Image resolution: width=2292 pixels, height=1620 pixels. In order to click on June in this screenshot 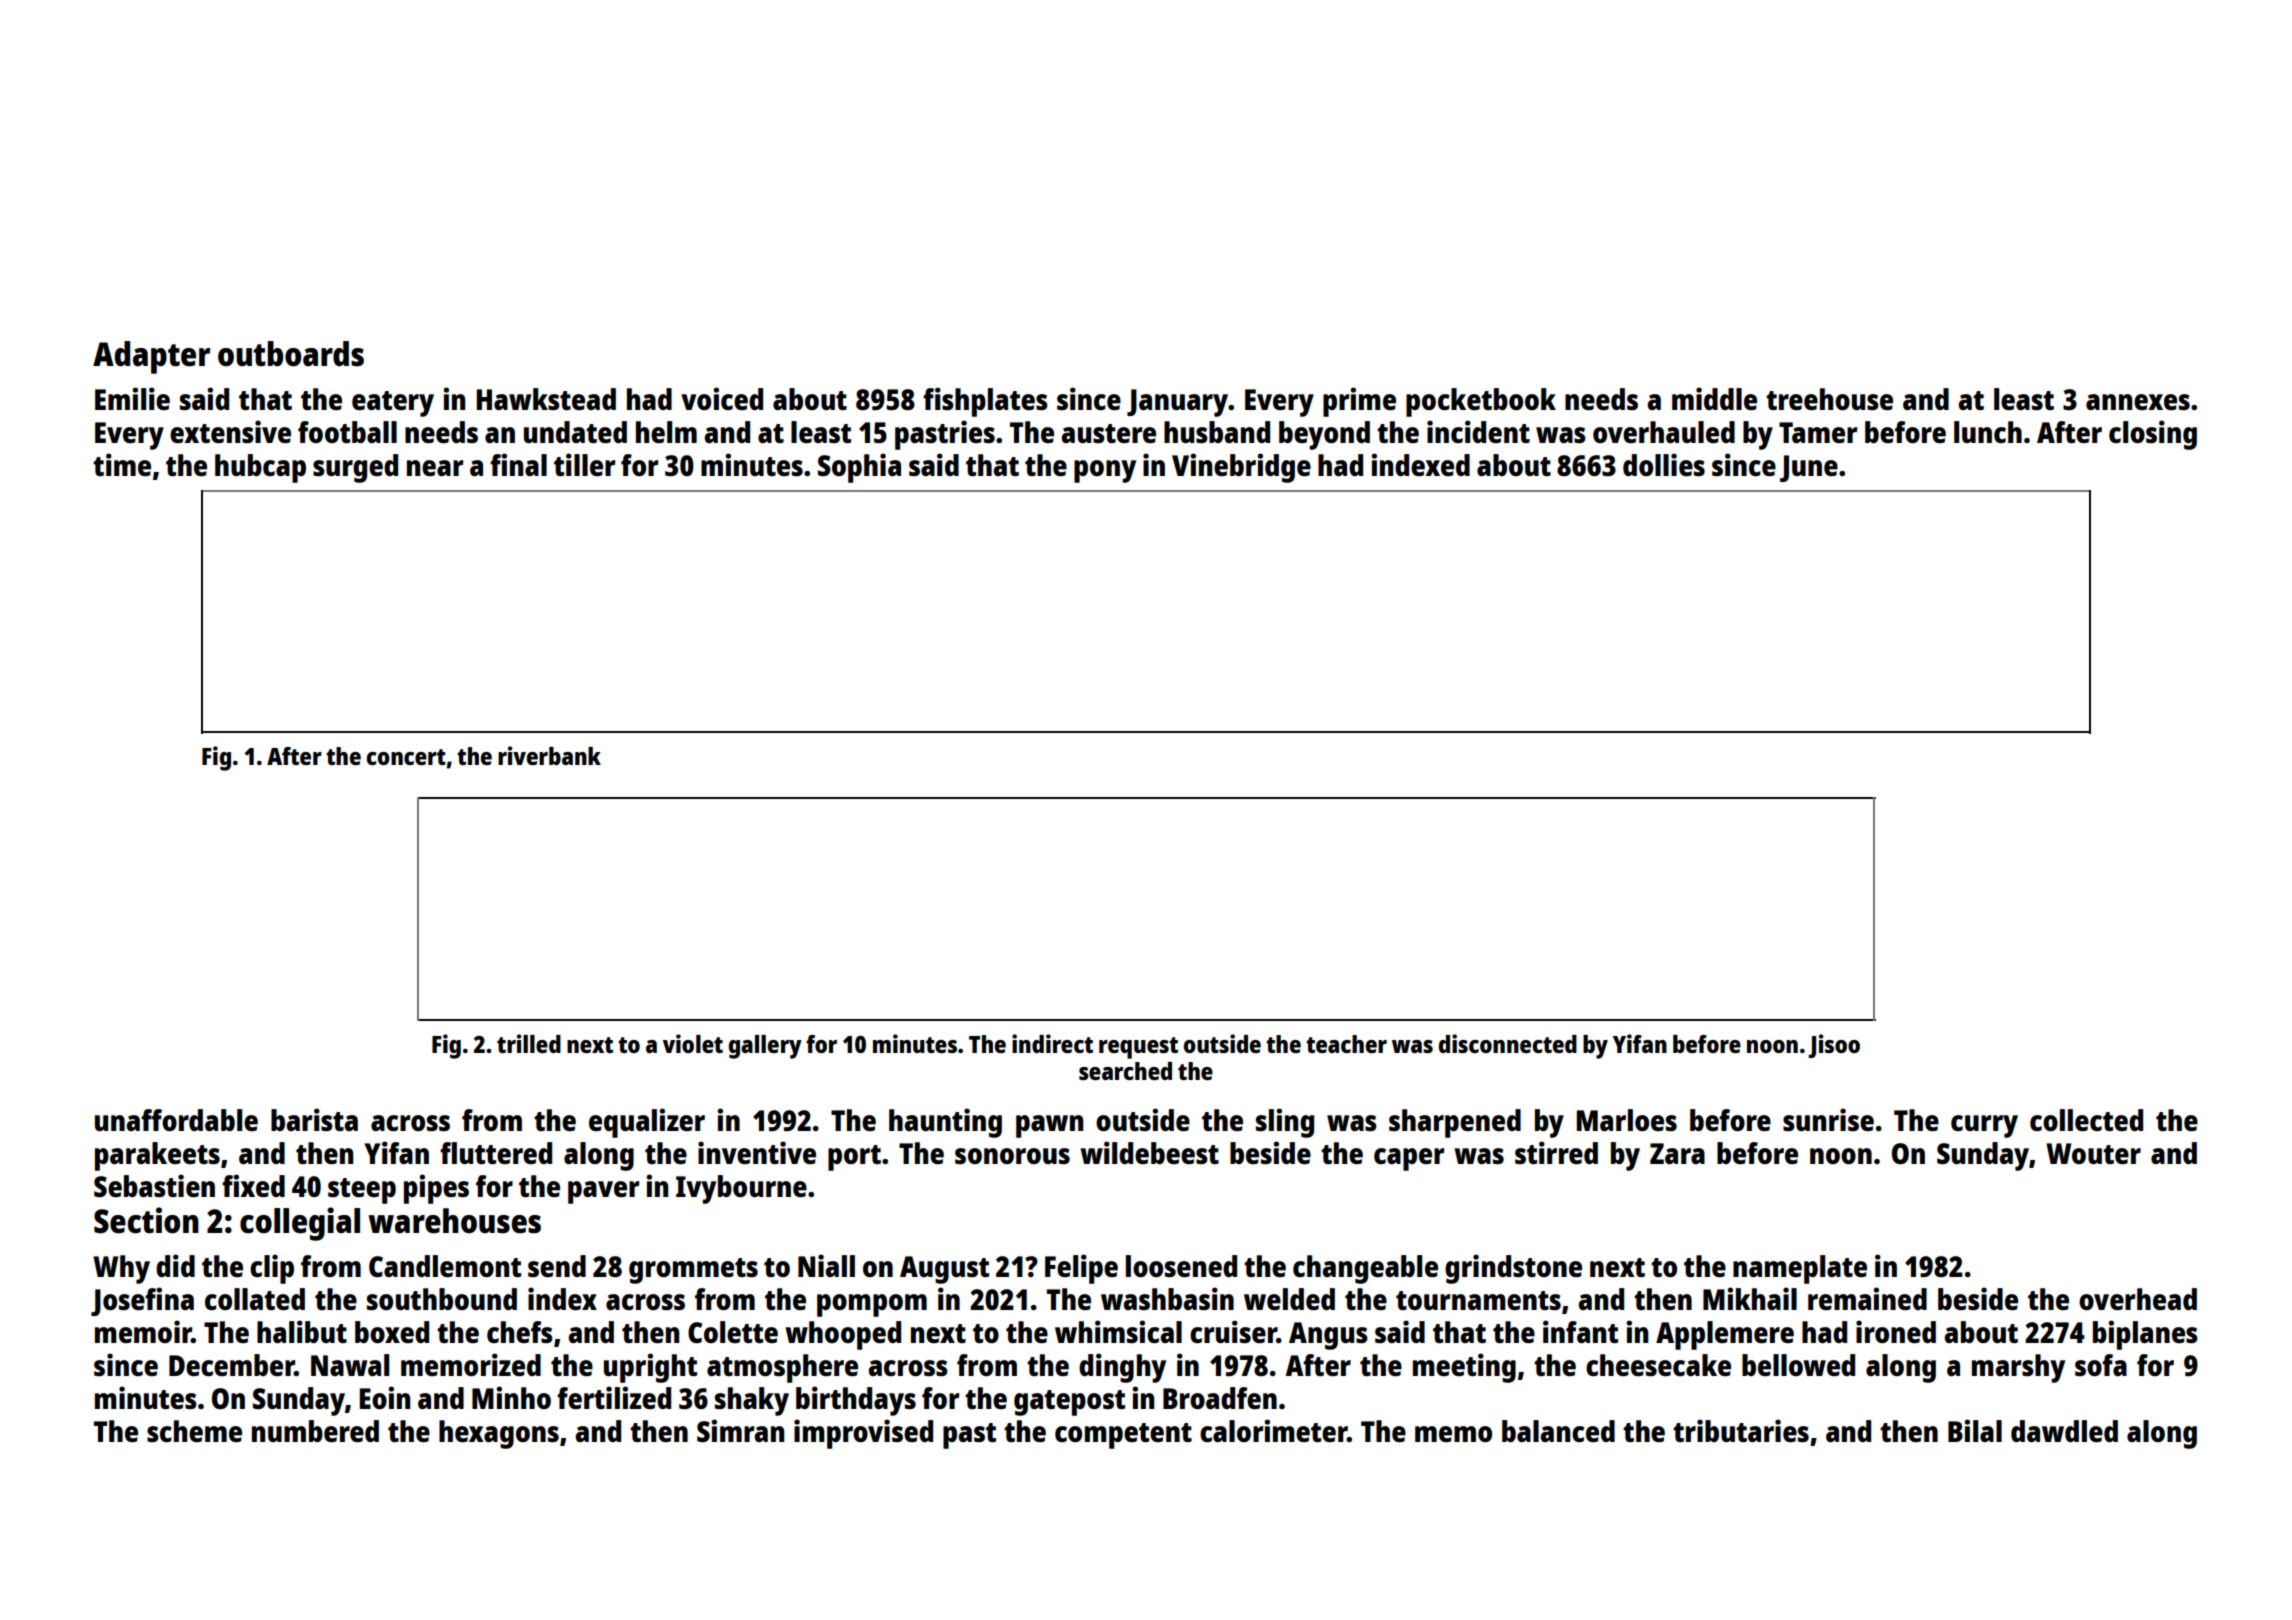, I will do `click(1809, 468)`.
